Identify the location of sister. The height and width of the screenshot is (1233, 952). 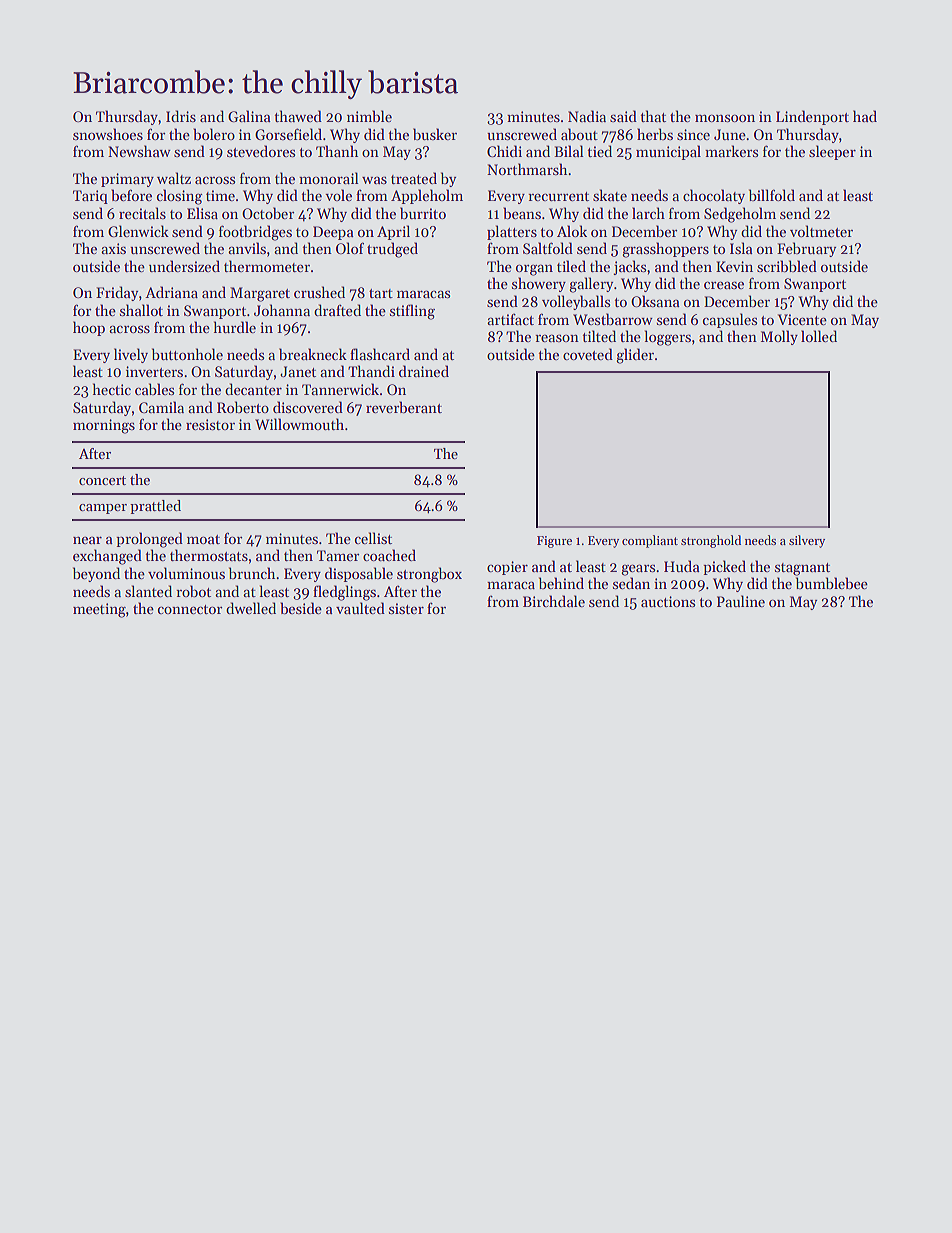
(406, 608).
